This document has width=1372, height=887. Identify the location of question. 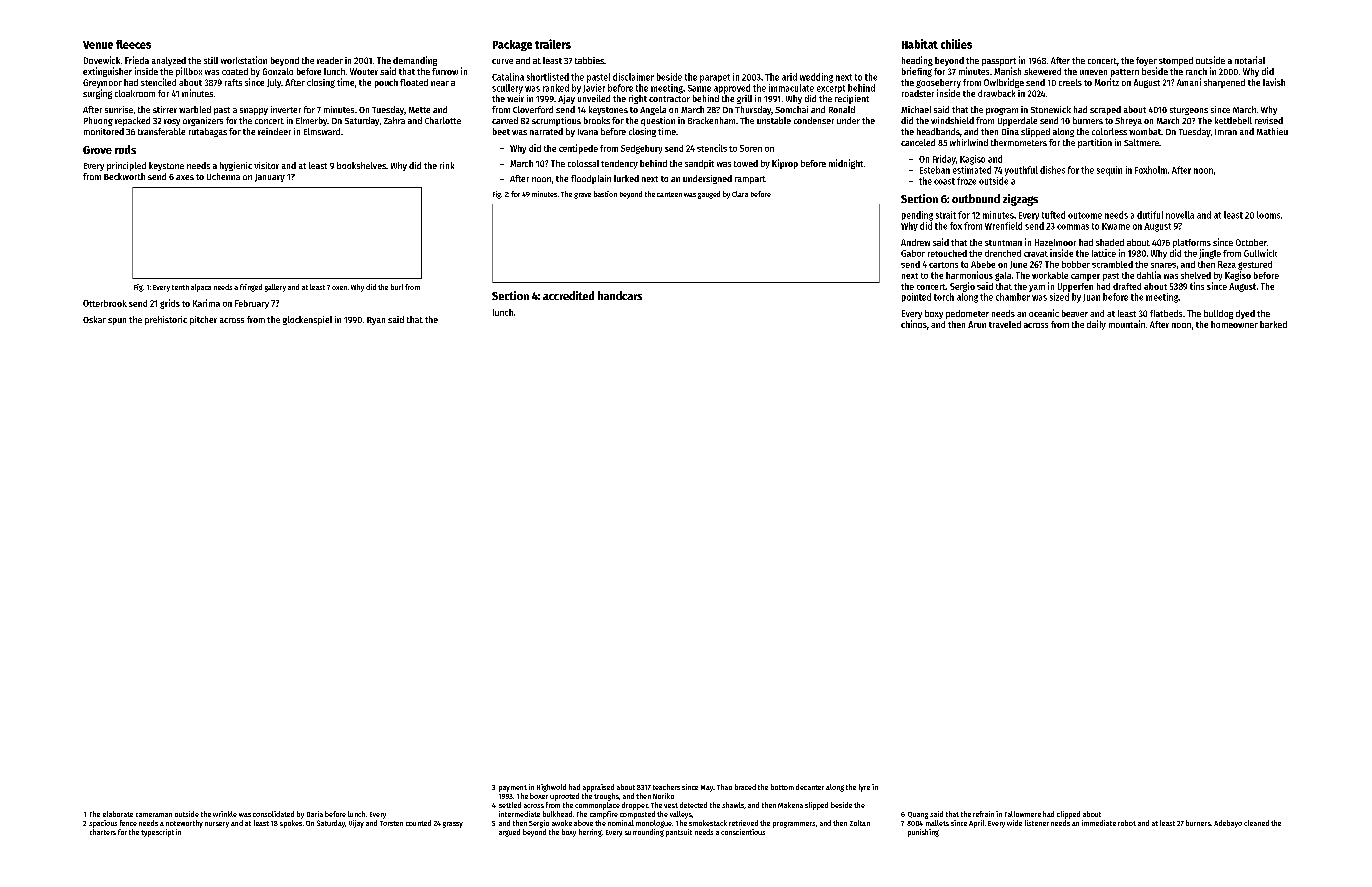
(658, 121).
